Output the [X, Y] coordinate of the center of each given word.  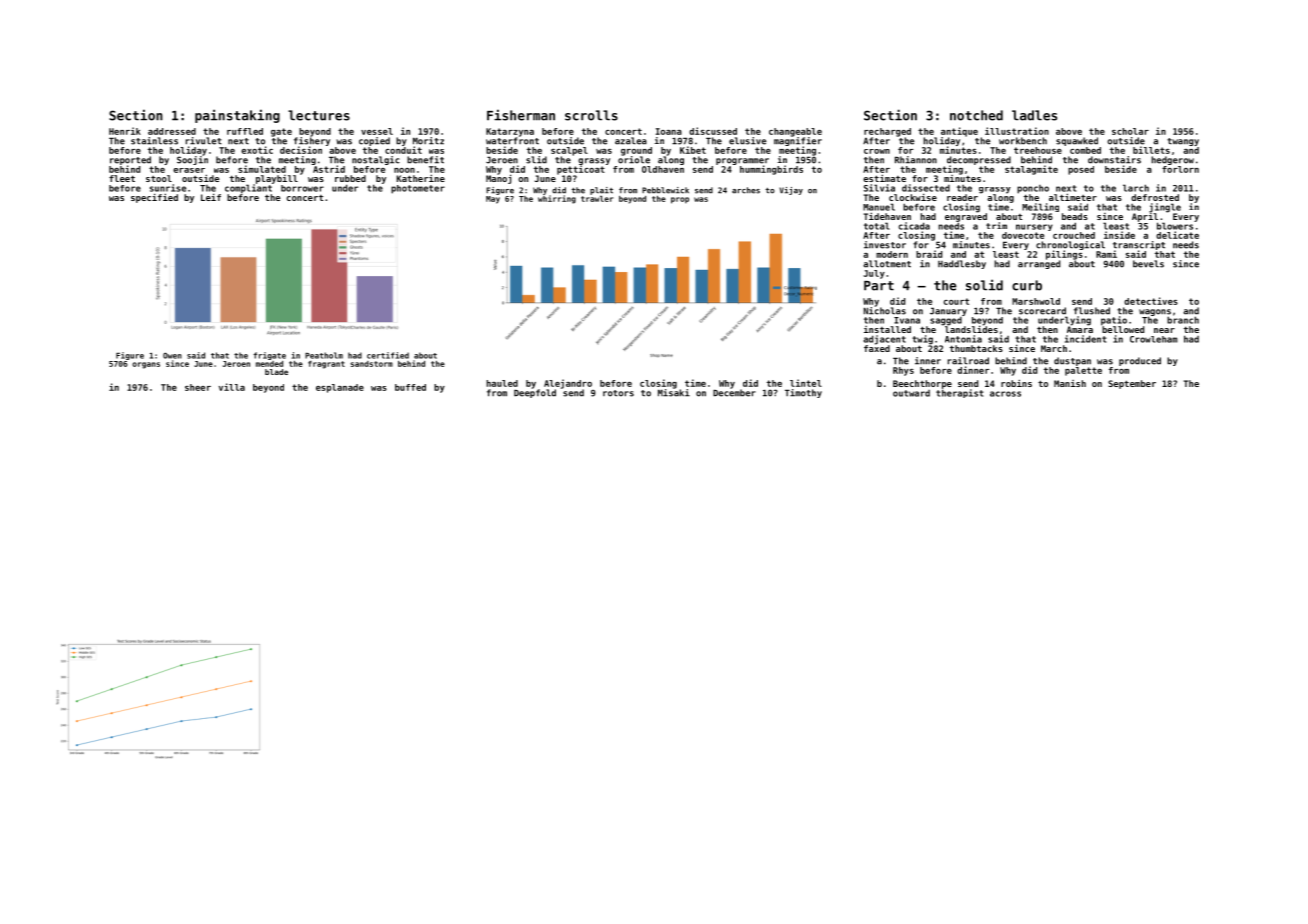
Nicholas [885, 311]
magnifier [798, 141]
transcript [1139, 245]
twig [922, 340]
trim [996, 225]
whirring [557, 199]
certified [388, 355]
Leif [211, 197]
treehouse [1038, 150]
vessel [377, 131]
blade [276, 372]
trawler [597, 199]
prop [680, 200]
